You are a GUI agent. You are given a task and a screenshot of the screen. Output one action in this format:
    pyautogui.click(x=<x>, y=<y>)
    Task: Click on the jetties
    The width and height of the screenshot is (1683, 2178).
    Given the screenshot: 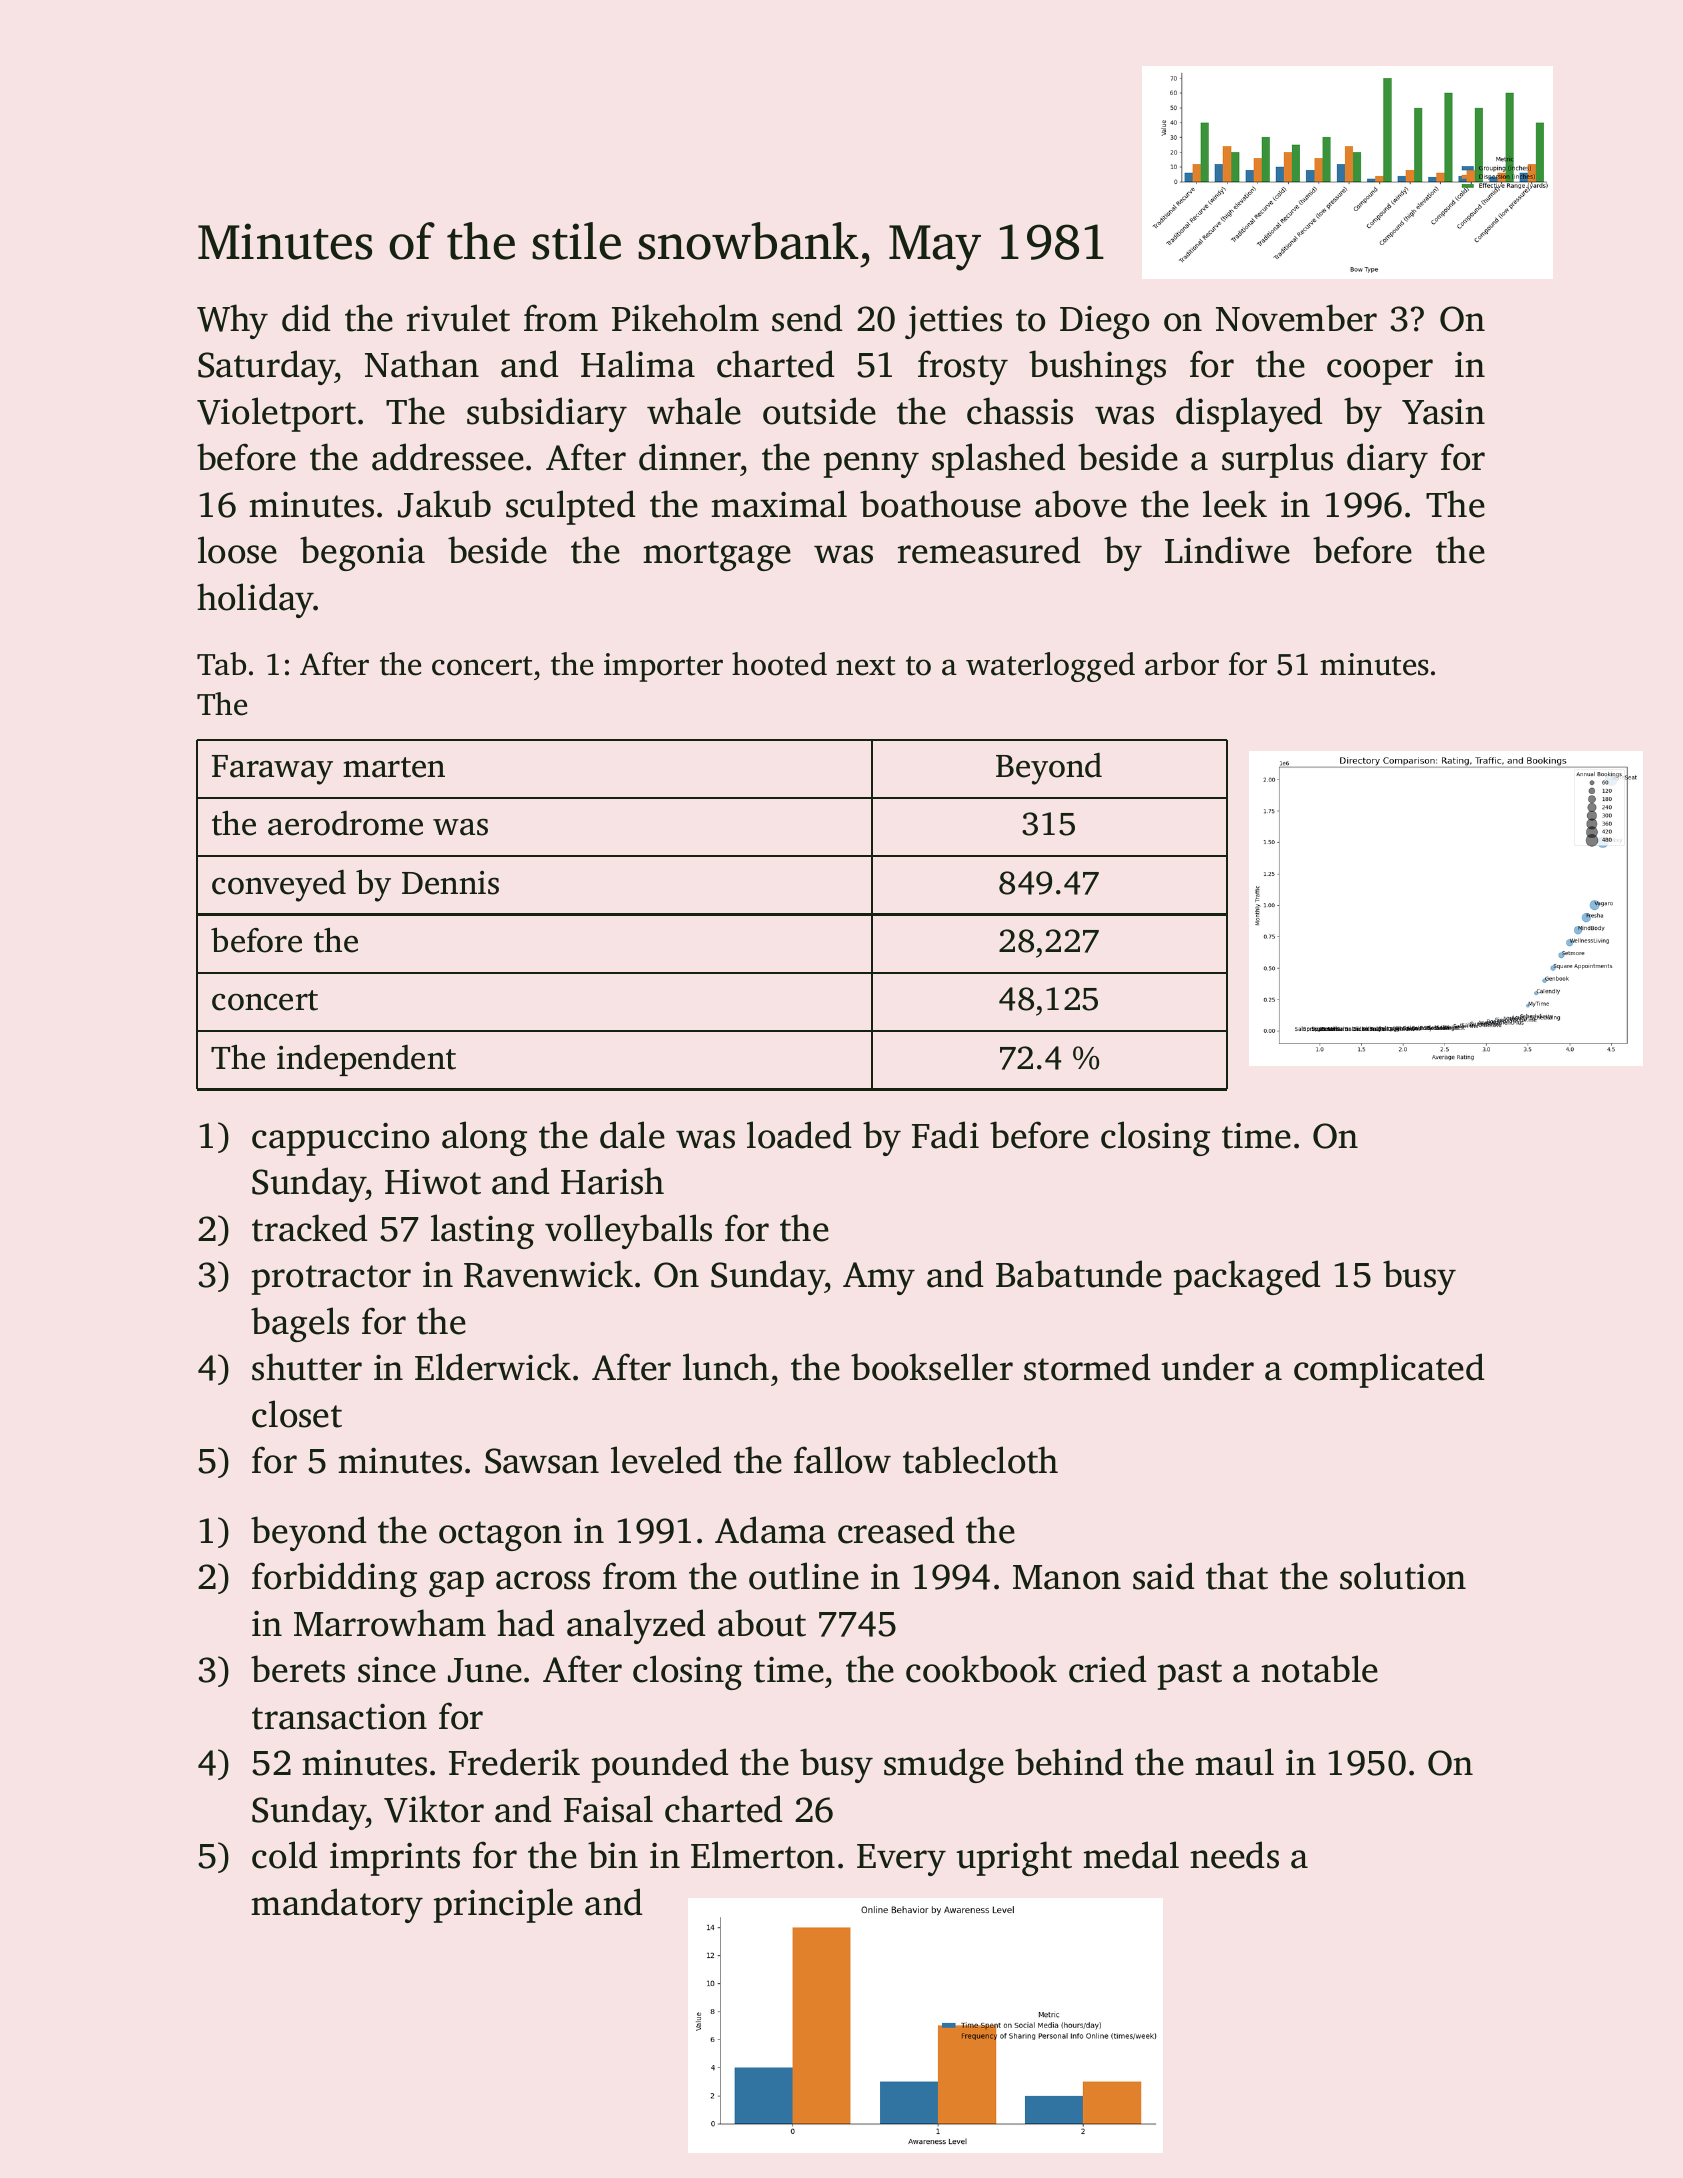 What is the action you would take?
    pyautogui.click(x=953, y=322)
